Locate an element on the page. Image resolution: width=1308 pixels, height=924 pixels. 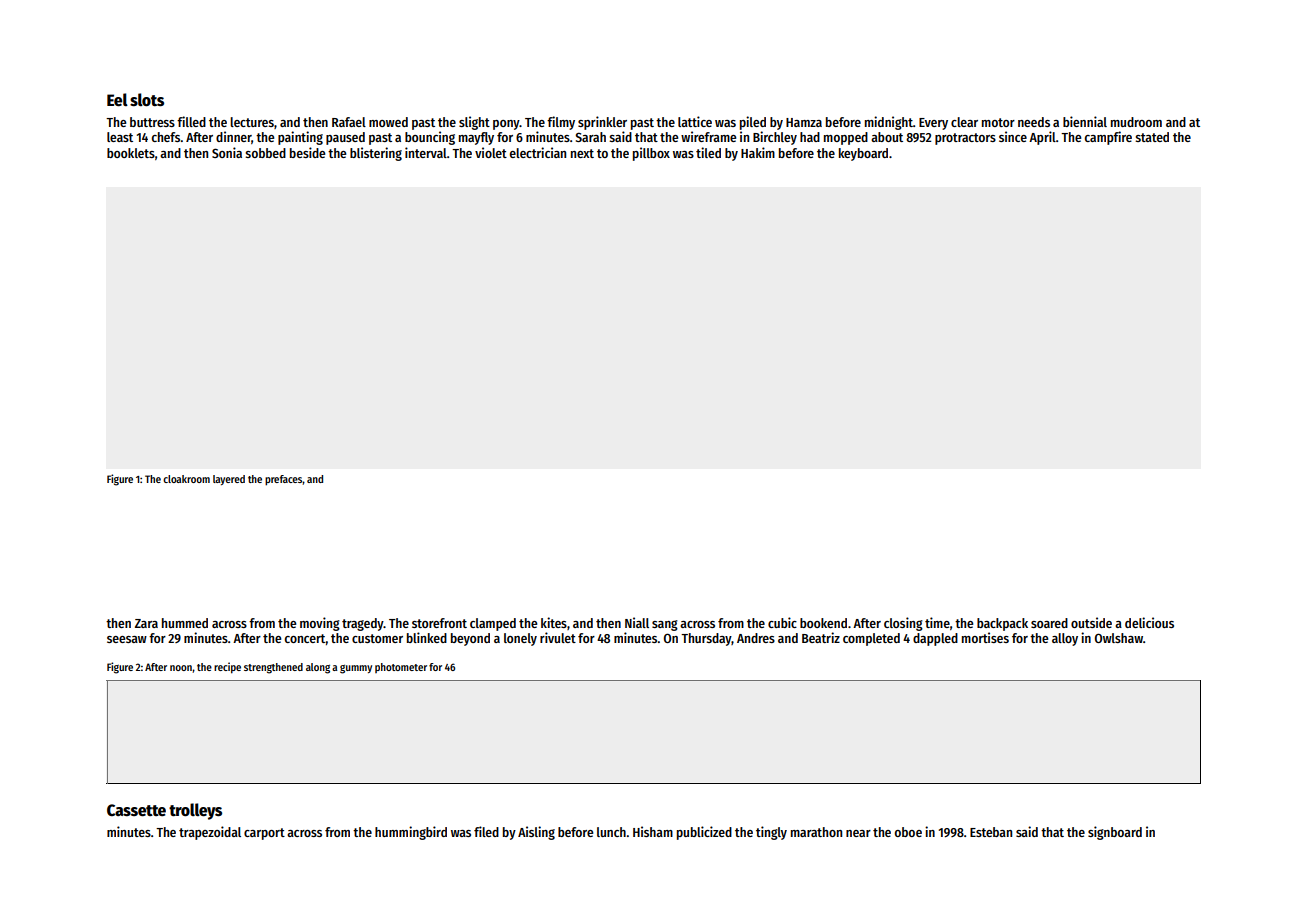
oboe is located at coordinates (908, 832).
